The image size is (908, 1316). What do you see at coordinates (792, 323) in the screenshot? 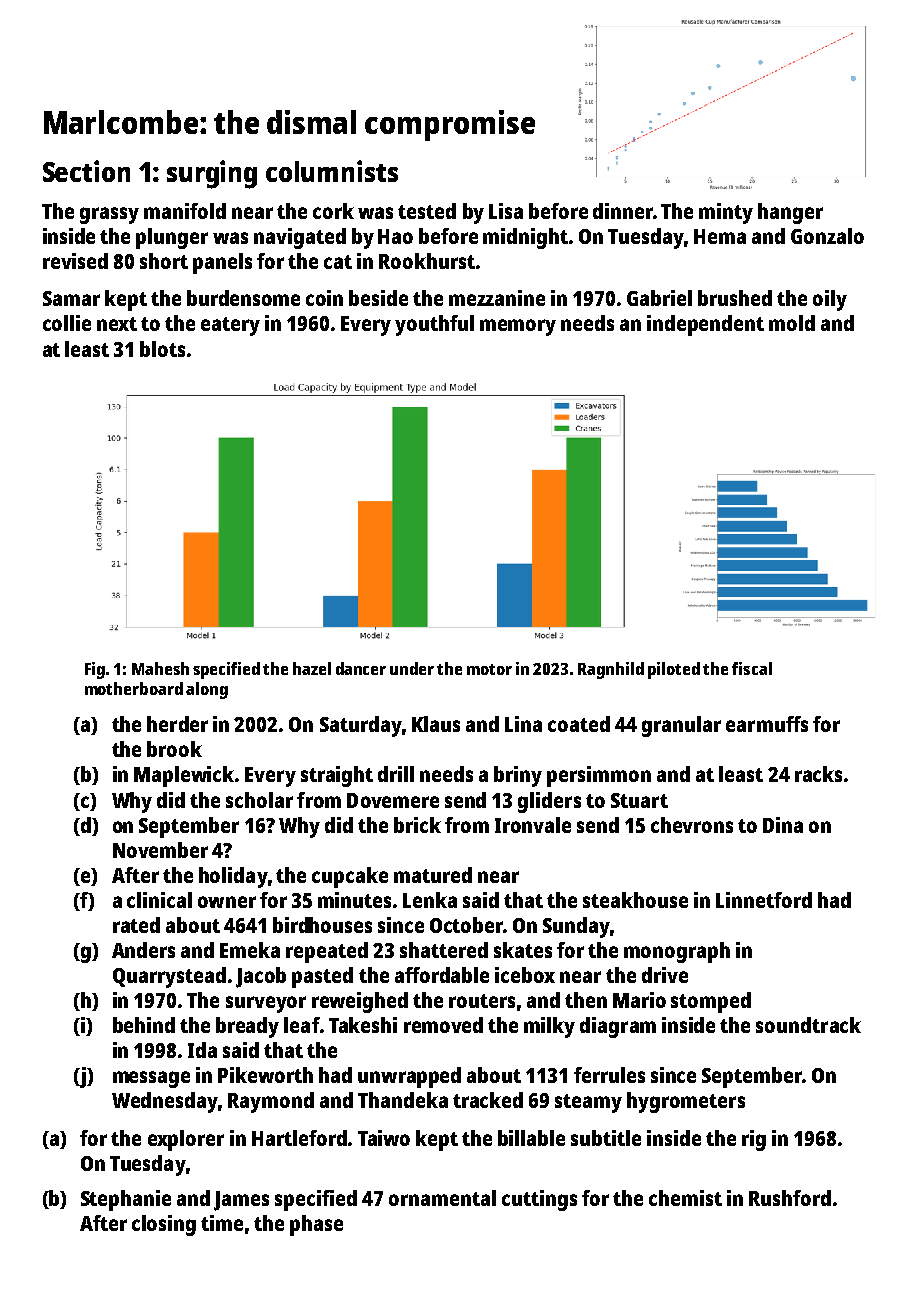
I see `mold` at bounding box center [792, 323].
